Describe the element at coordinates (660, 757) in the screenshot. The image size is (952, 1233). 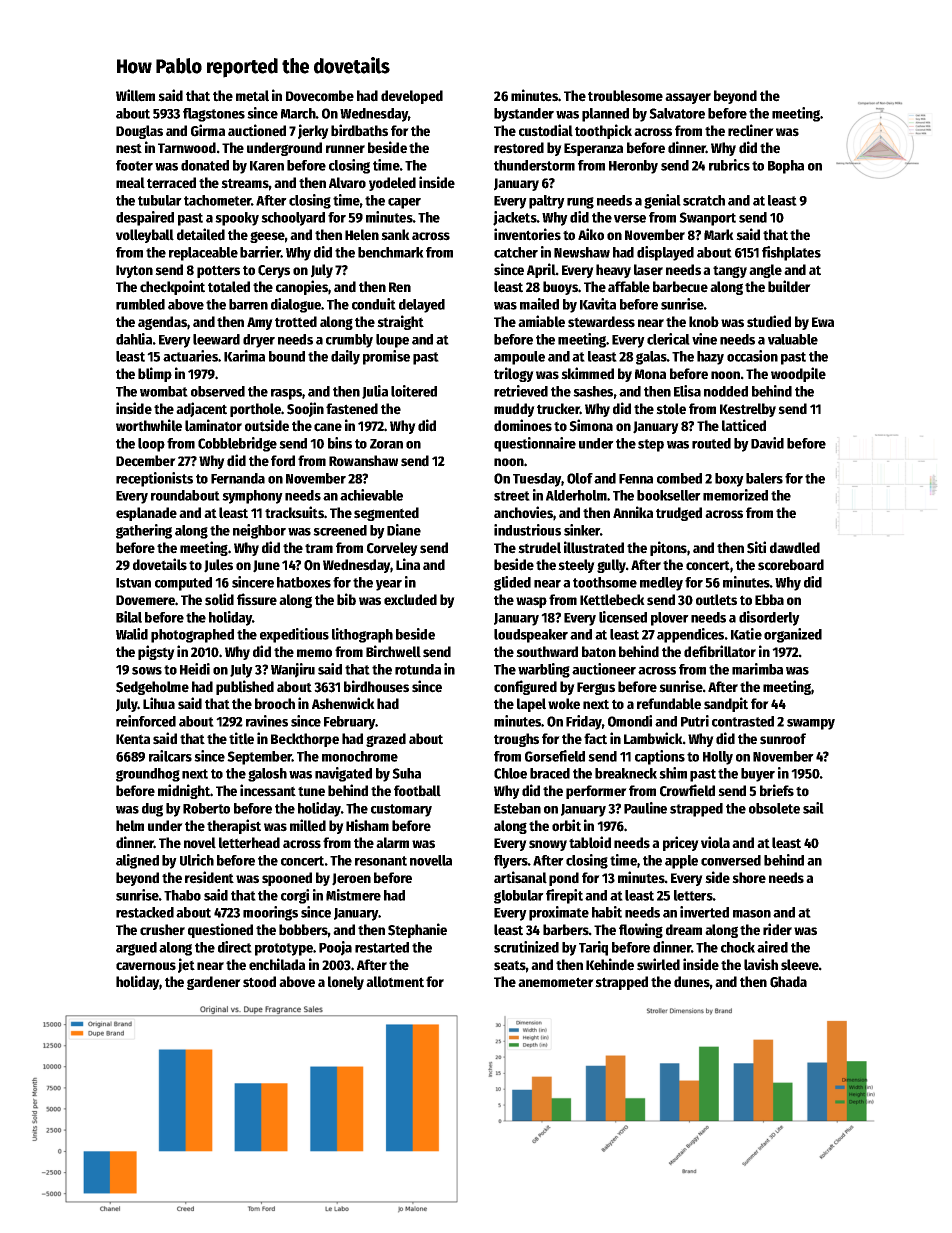
I see `captions` at that location.
